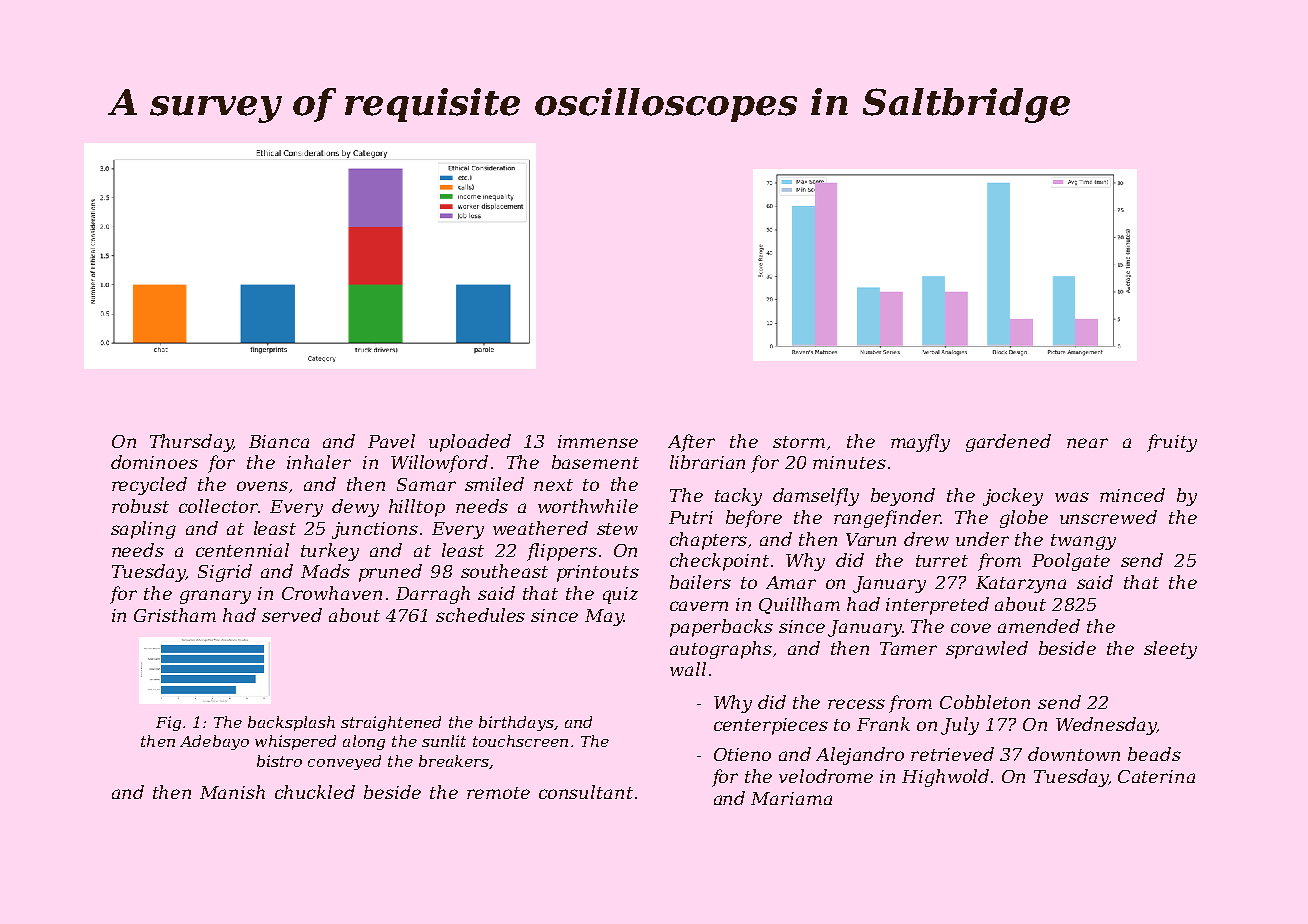 Image resolution: width=1308 pixels, height=924 pixels. Describe the element at coordinates (1074, 754) in the document. I see `downtown` at that location.
